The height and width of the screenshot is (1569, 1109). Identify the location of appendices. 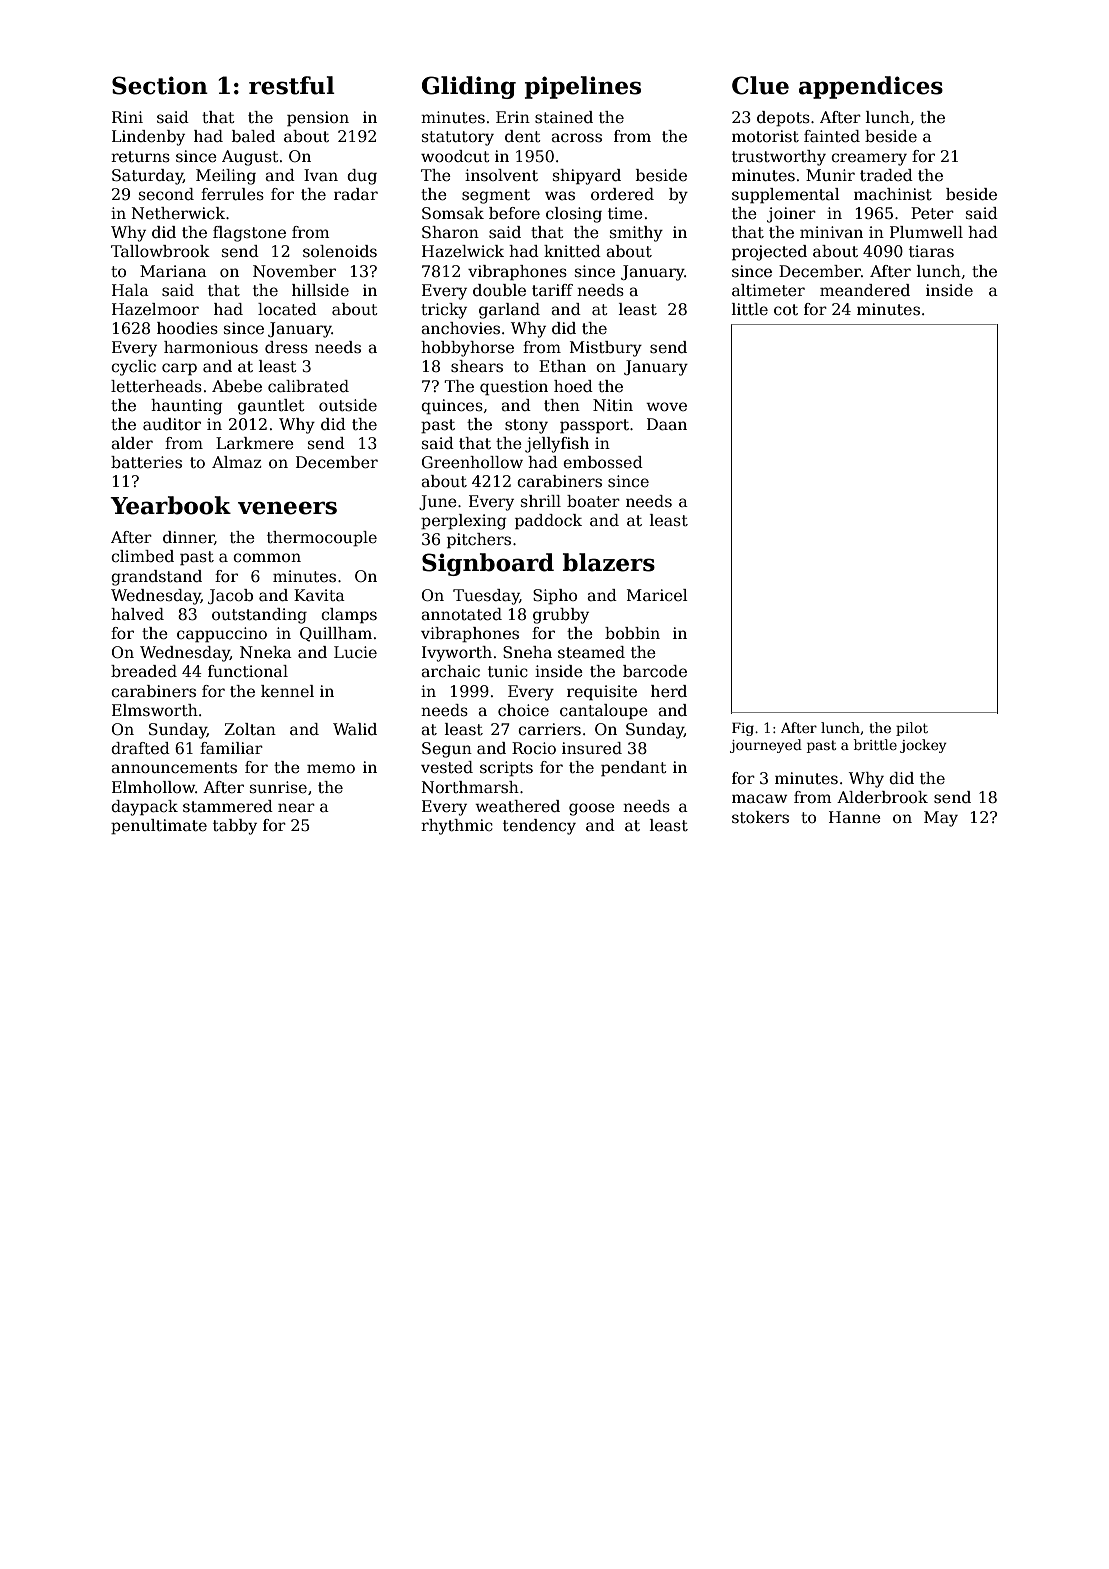
(871, 87).
